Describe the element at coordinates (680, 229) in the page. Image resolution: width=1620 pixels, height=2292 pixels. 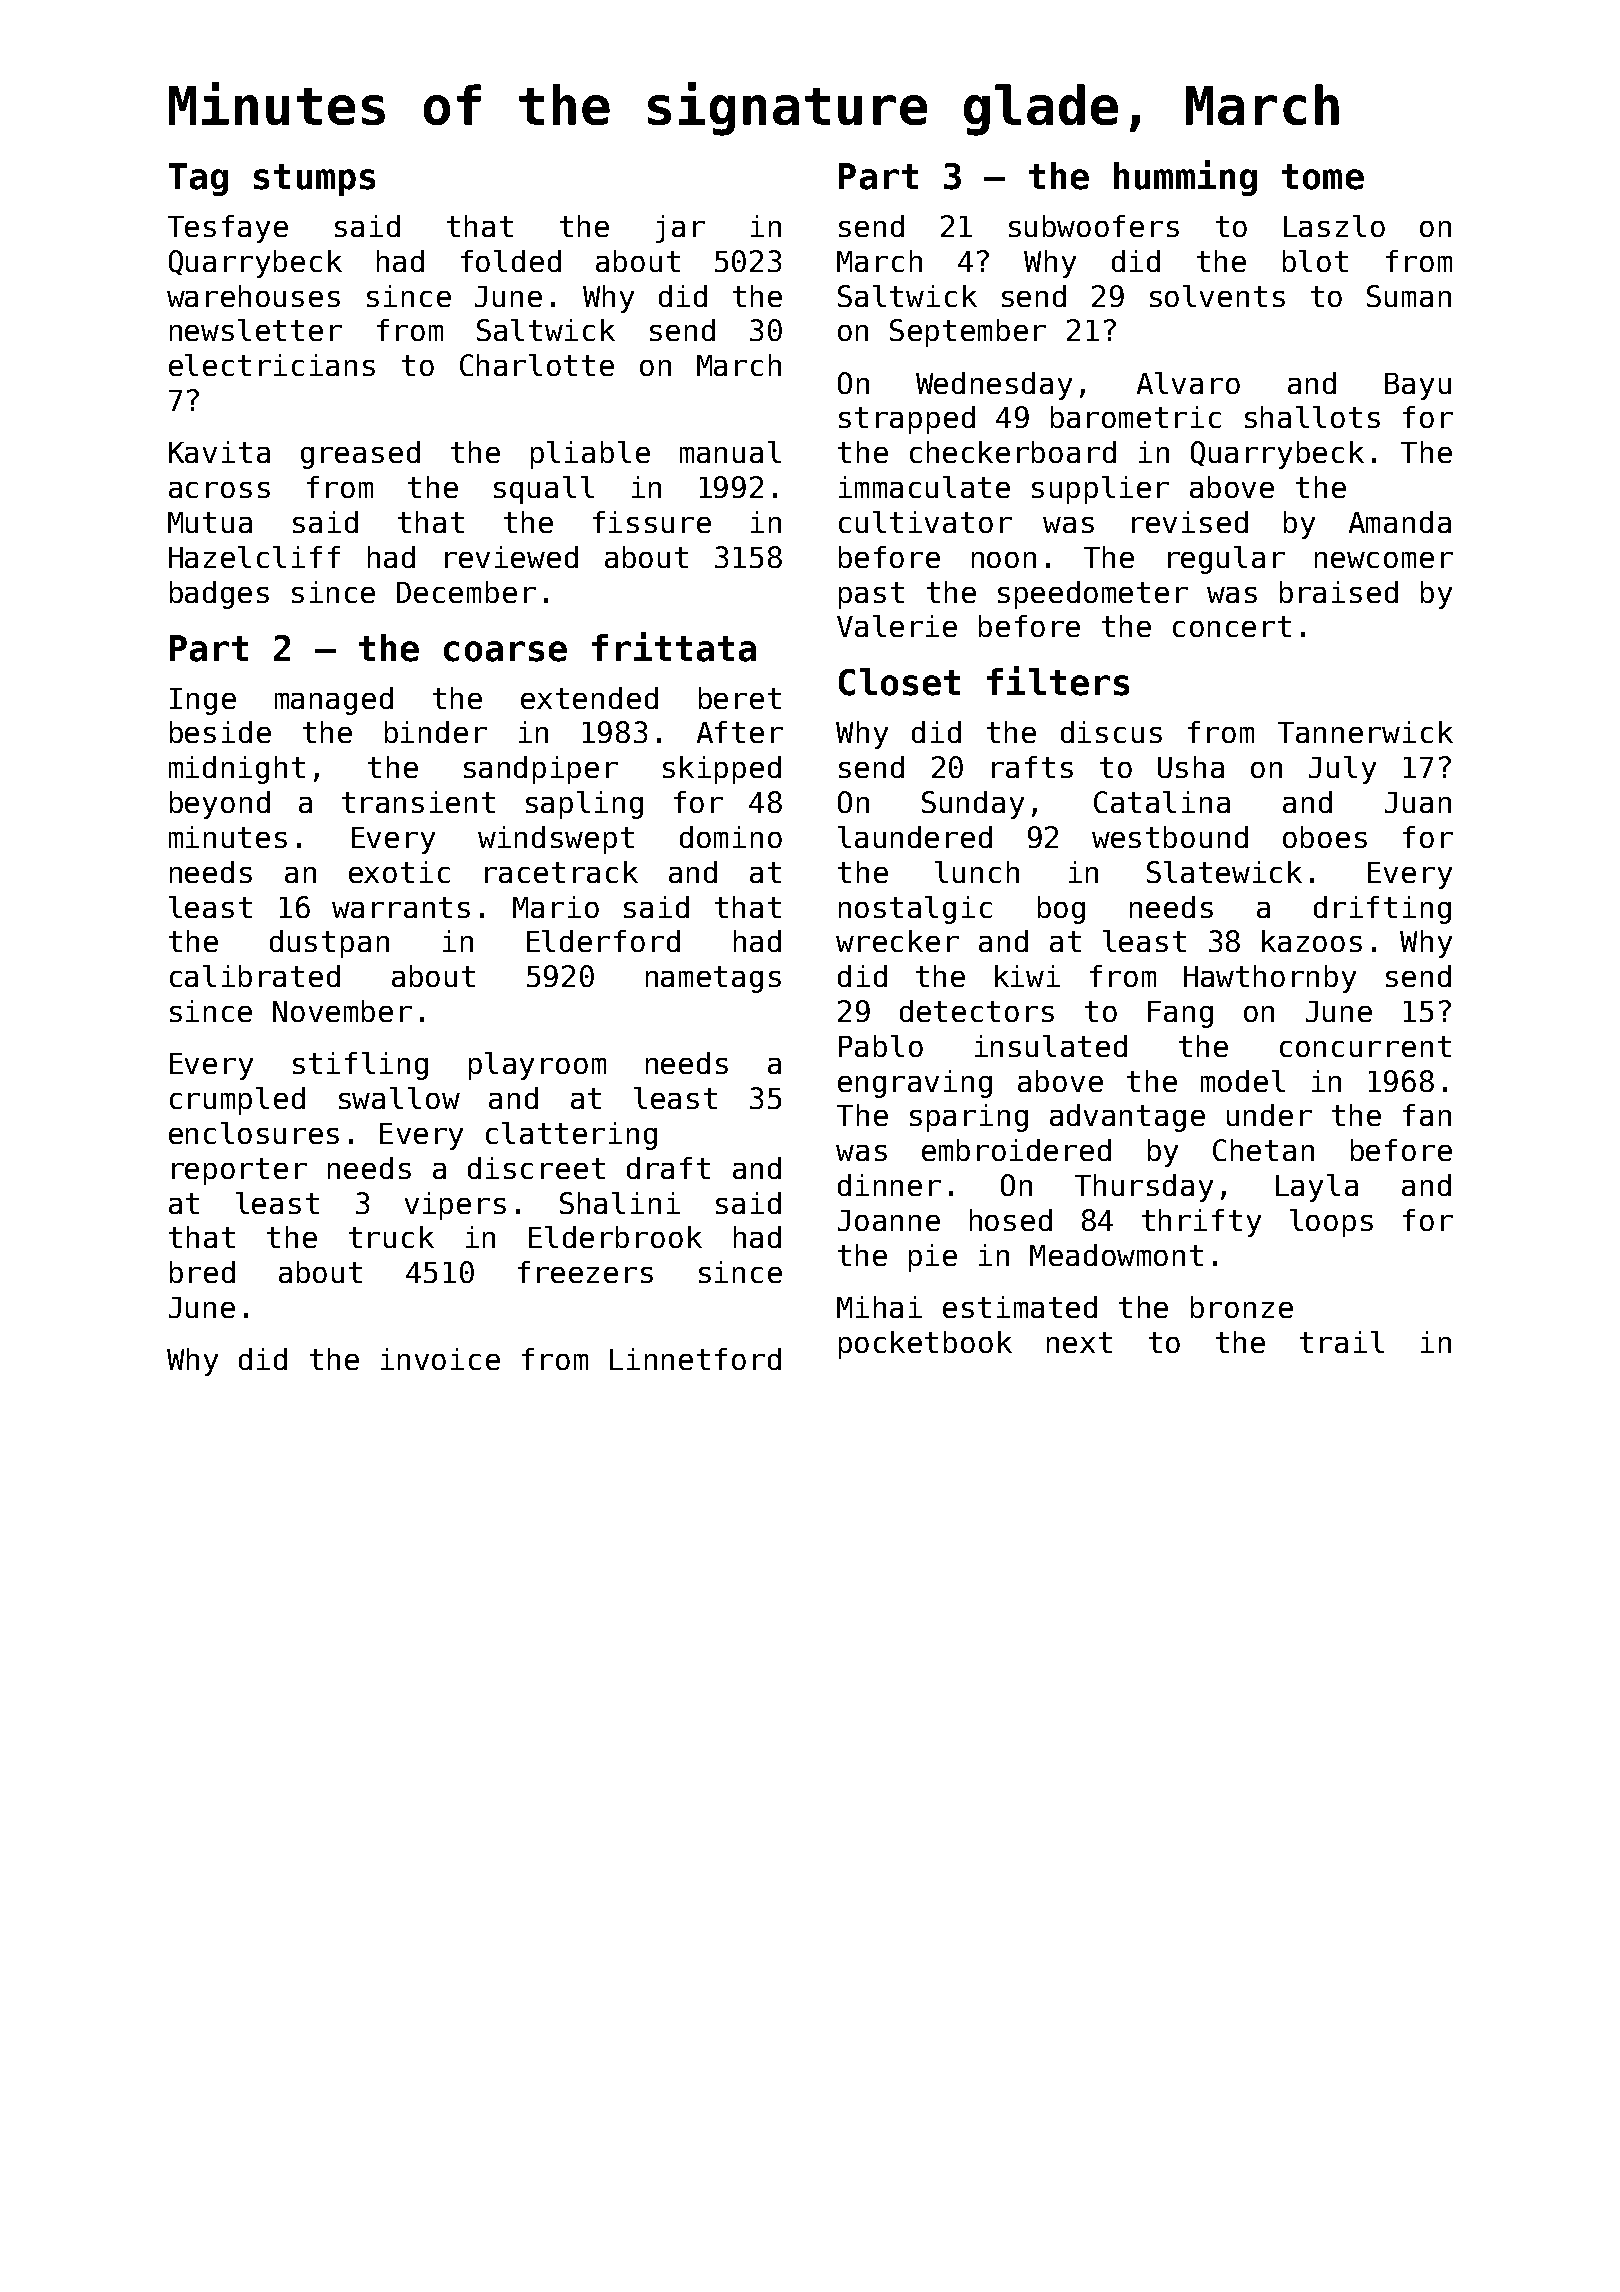
I see `jar` at that location.
